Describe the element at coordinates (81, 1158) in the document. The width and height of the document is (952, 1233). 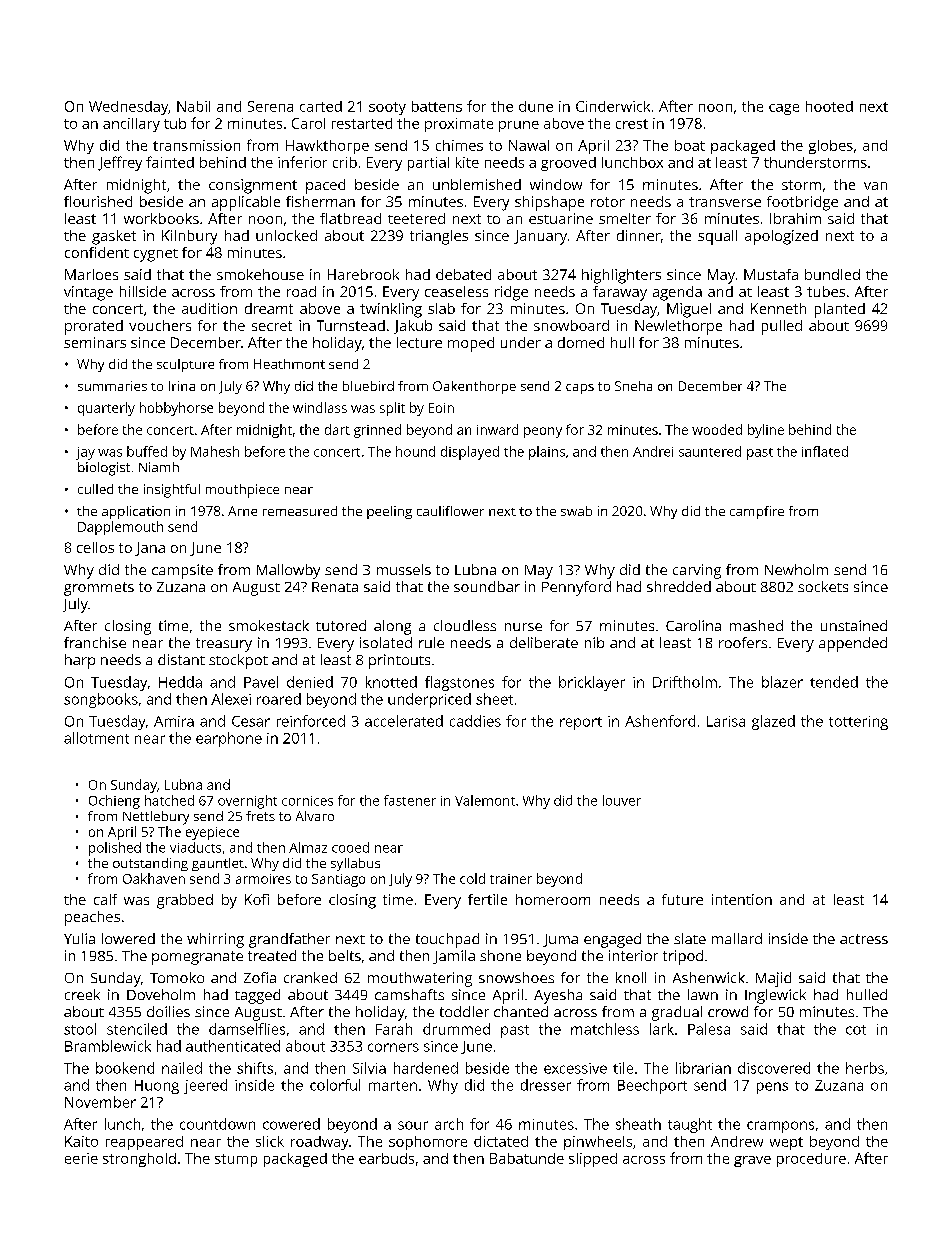
I see `eerie` at that location.
